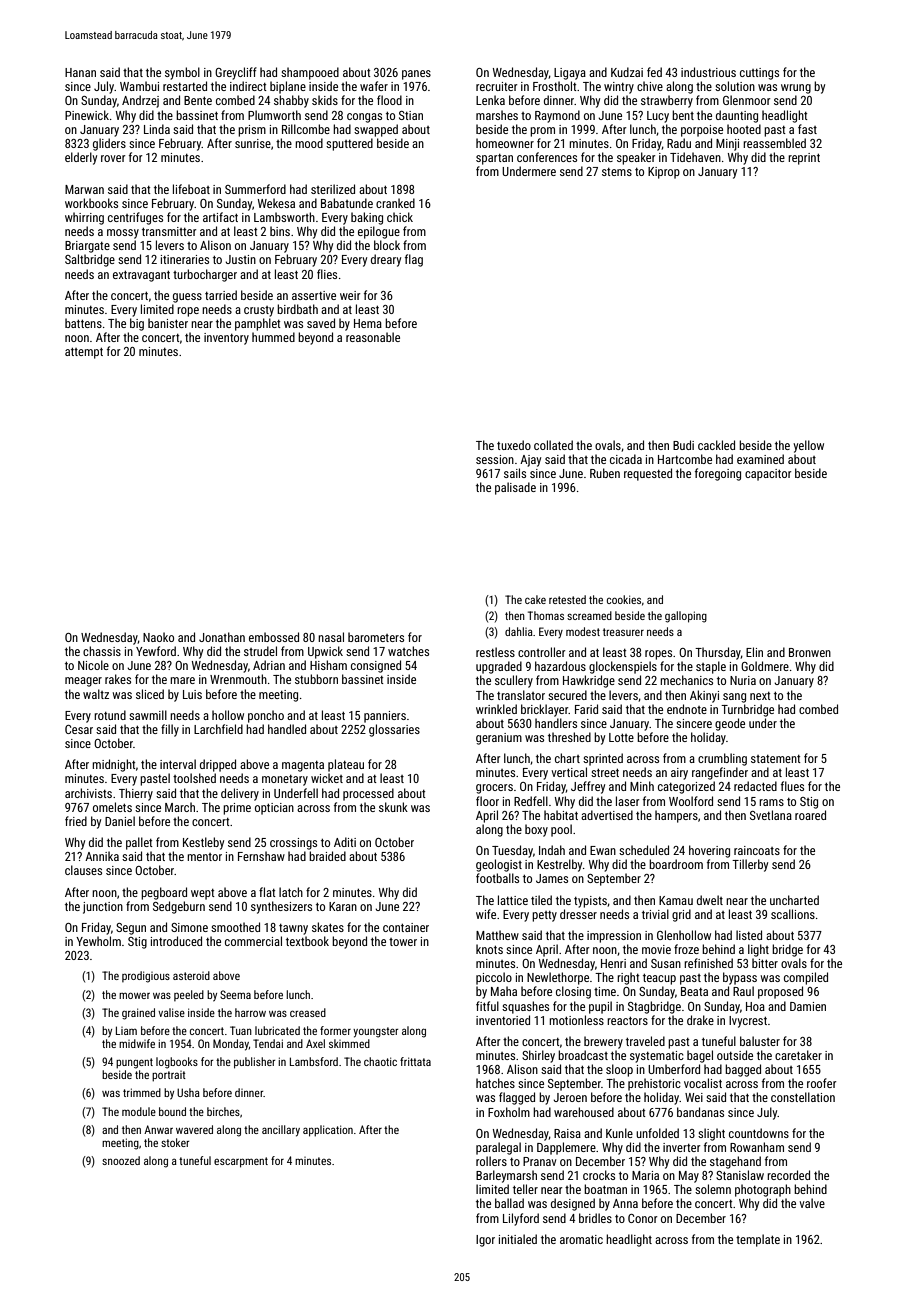  I want to click on Summerford, so click(255, 189).
